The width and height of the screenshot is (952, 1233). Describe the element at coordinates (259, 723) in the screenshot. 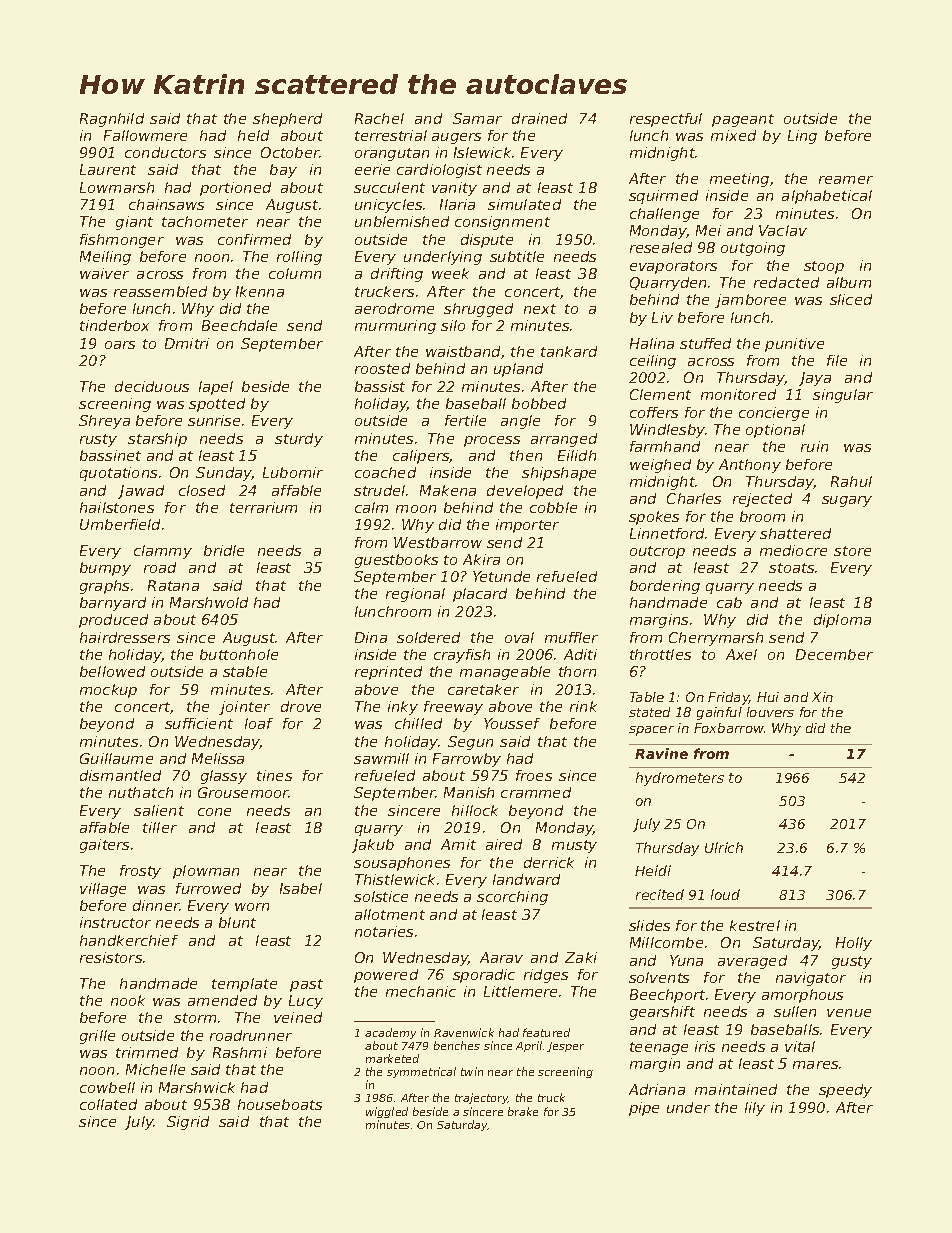

I see `loaf` at that location.
